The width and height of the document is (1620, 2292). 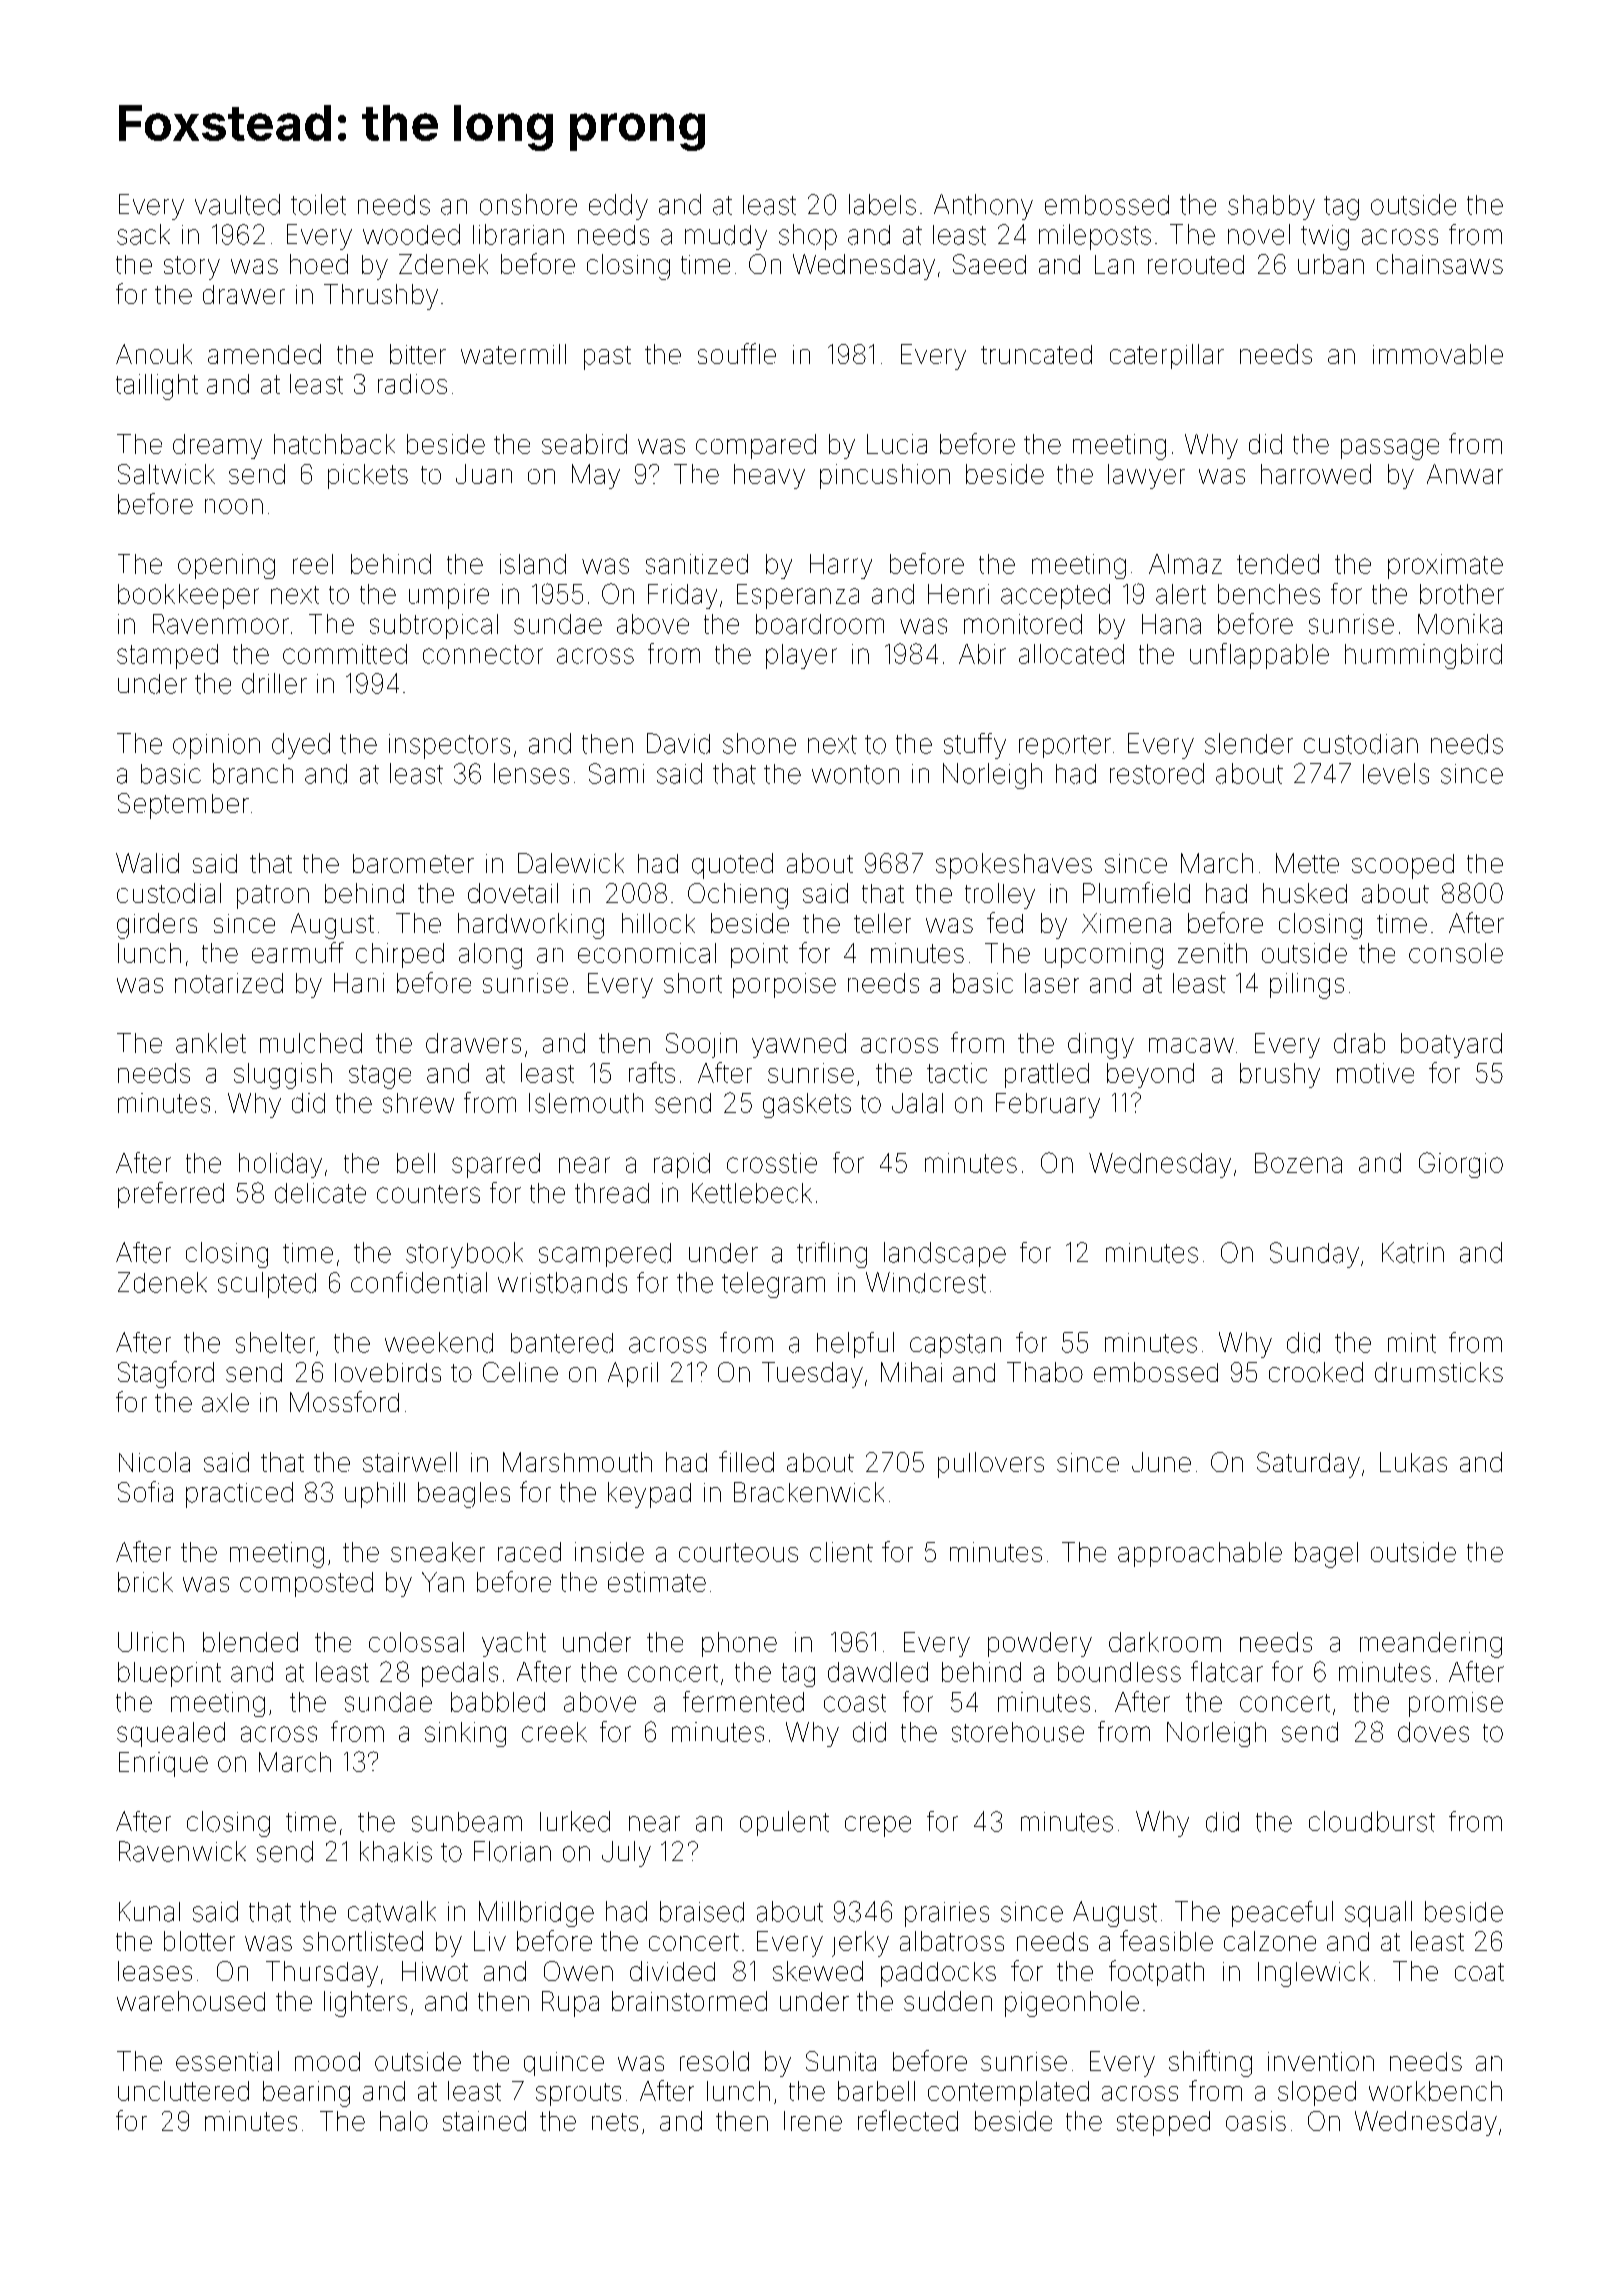 I want to click on Ravenwick, so click(x=182, y=1851).
